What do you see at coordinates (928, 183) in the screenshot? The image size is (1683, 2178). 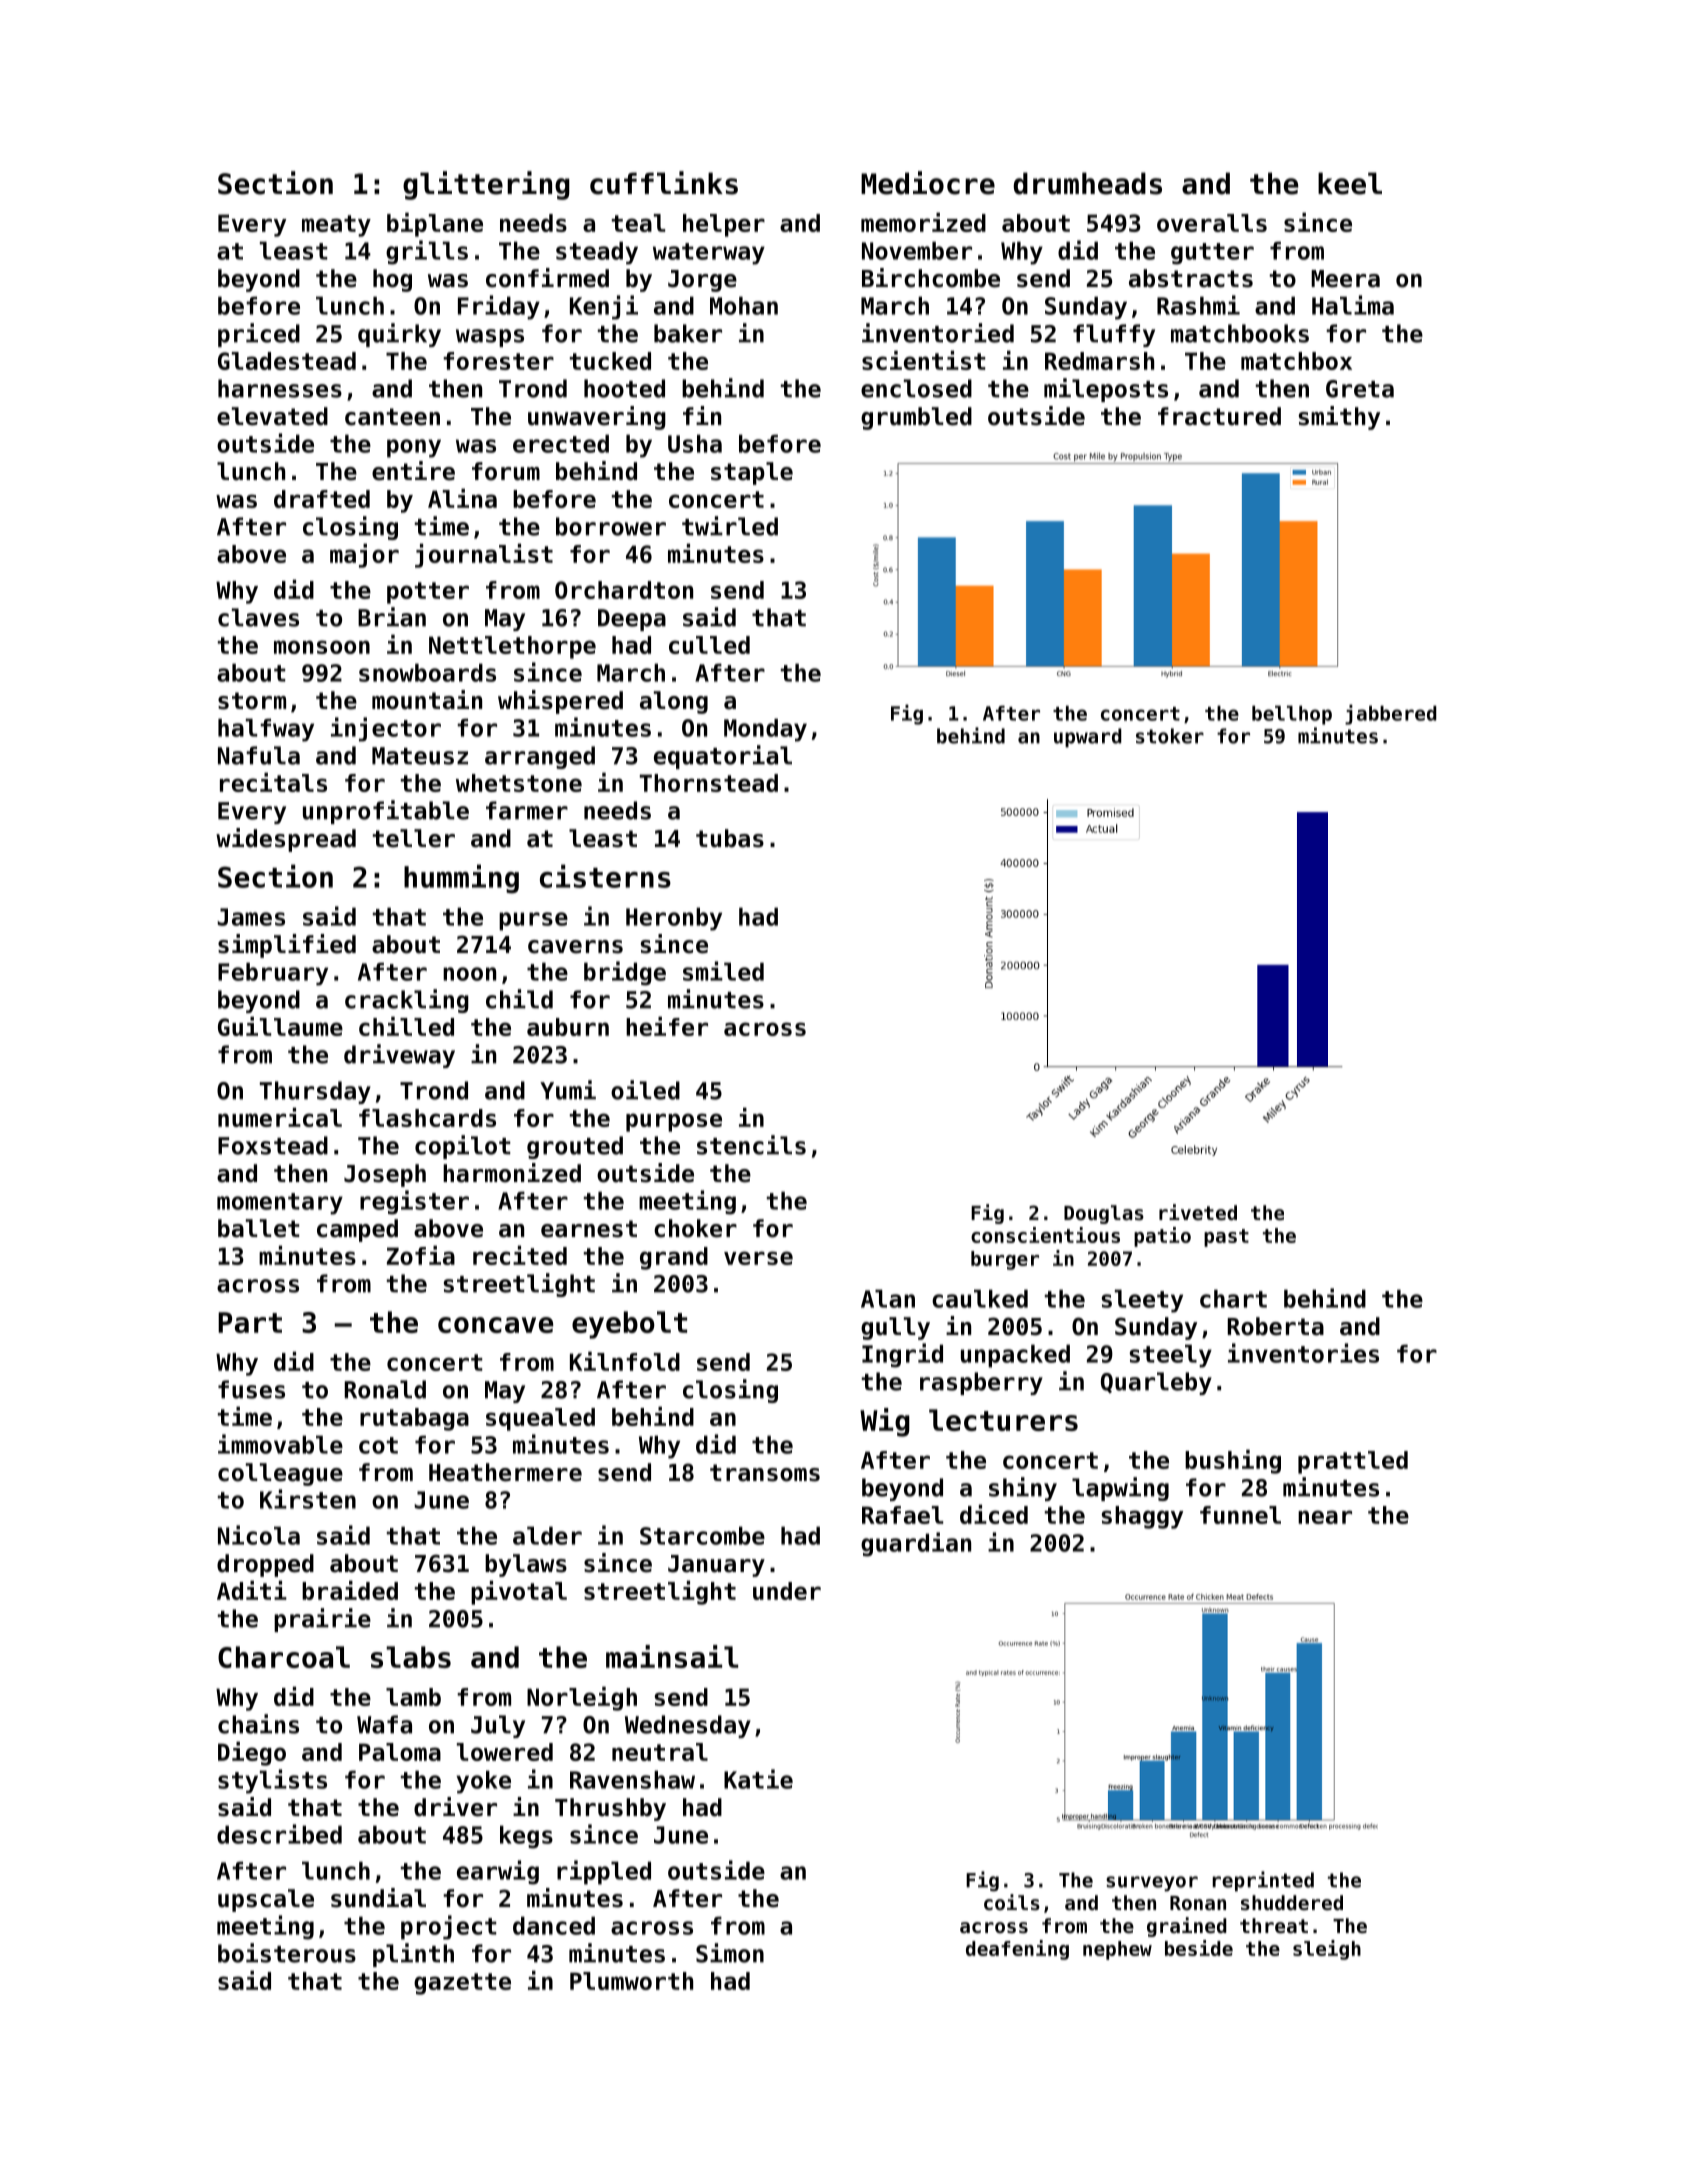 I see `Mediocre` at bounding box center [928, 183].
